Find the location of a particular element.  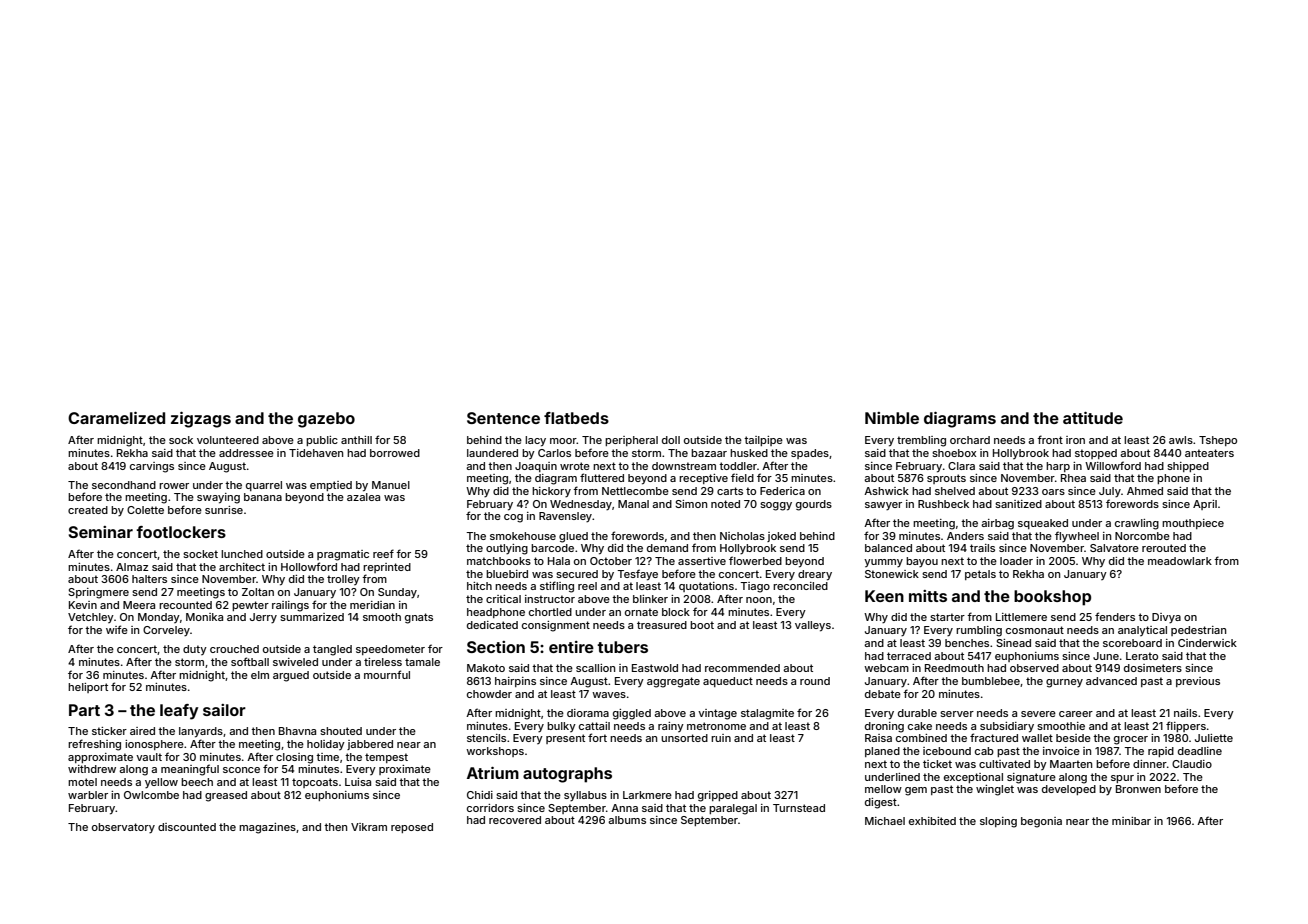

fort is located at coordinates (597, 737).
